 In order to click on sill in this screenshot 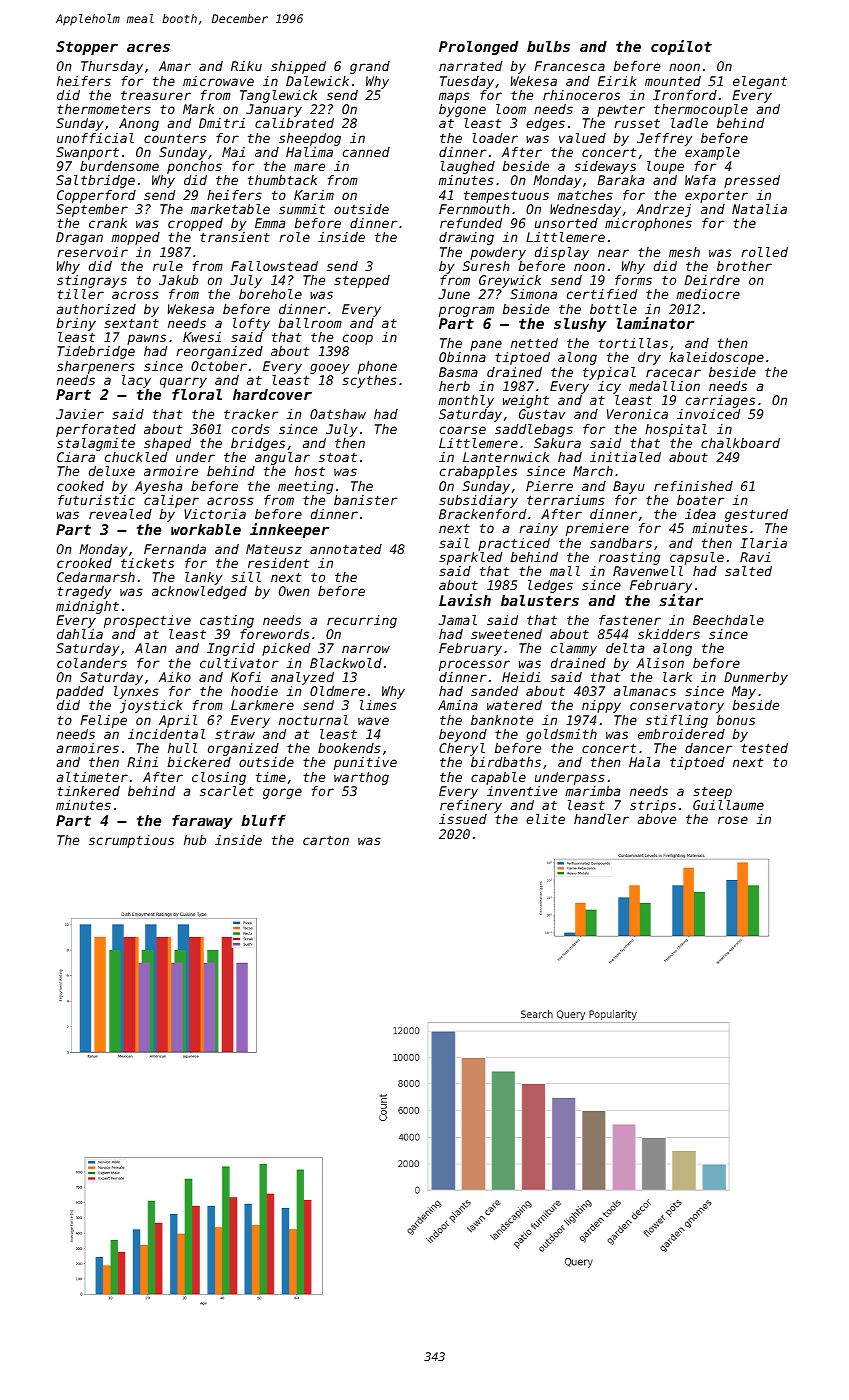, I will do `click(246, 577)`.
